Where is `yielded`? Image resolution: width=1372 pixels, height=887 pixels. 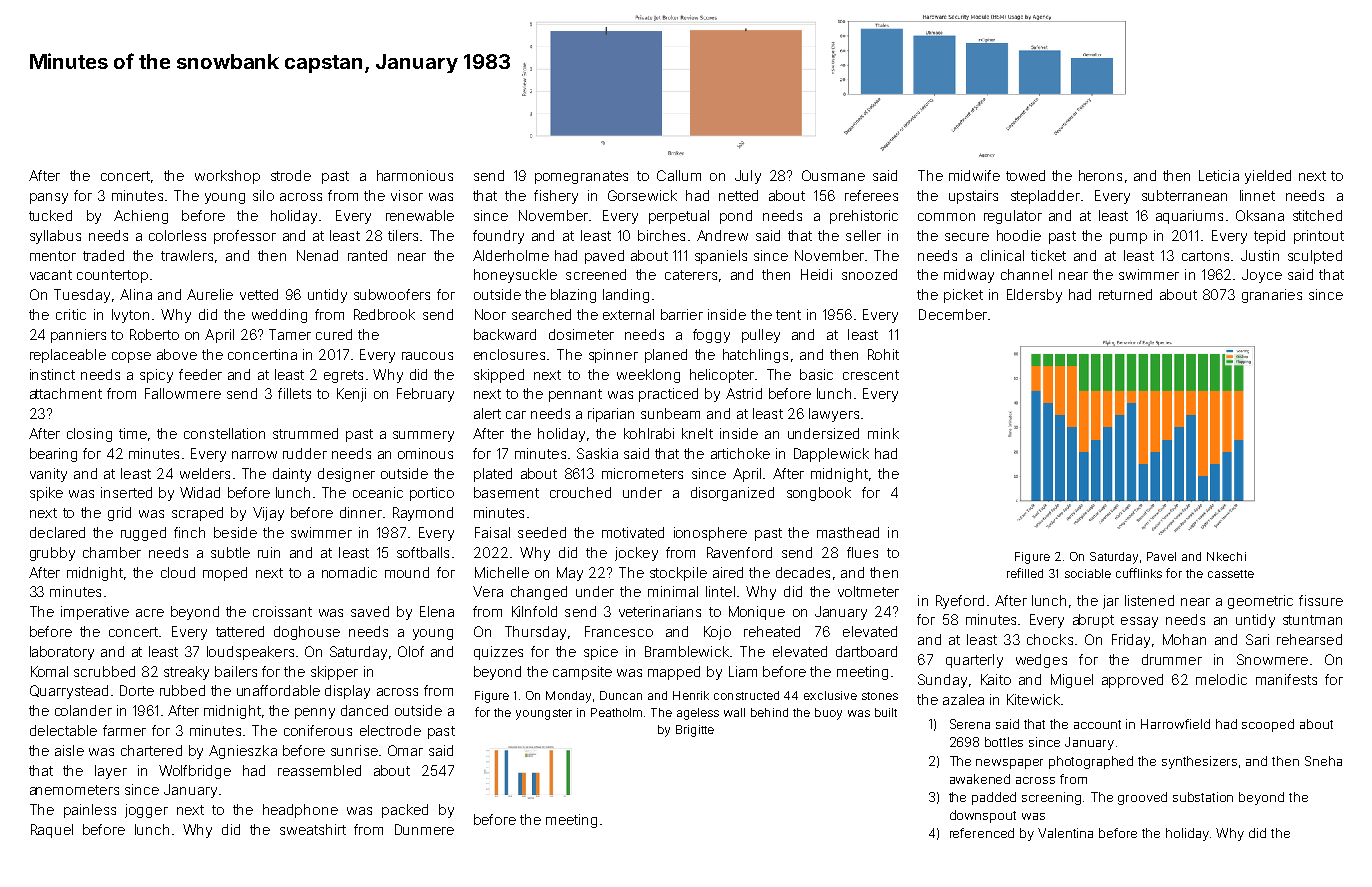 yielded is located at coordinates (1268, 177).
